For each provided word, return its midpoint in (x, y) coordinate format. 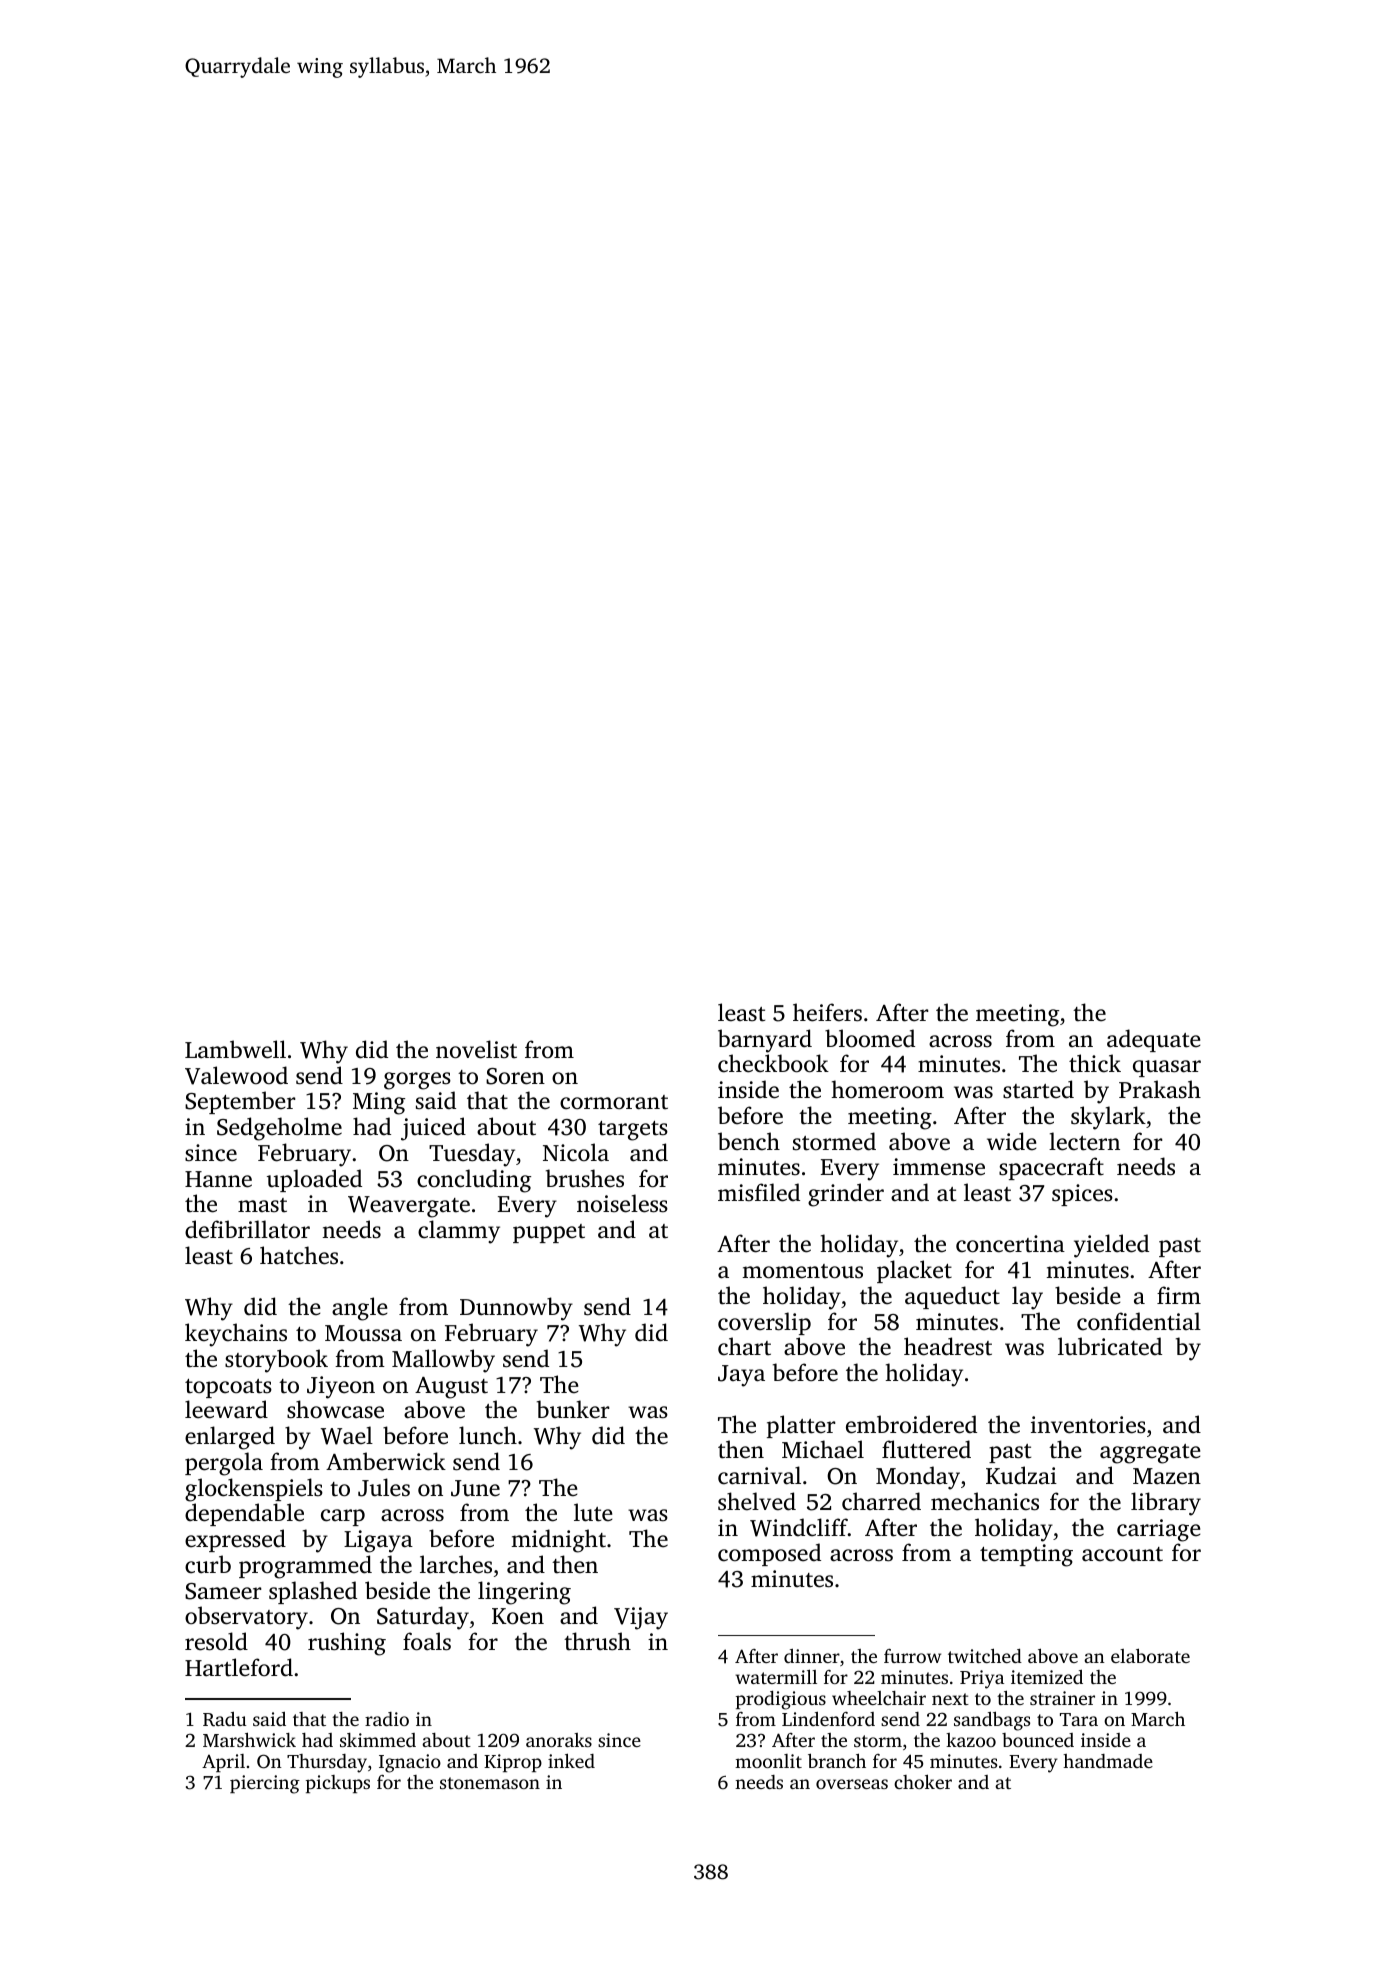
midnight (559, 1541)
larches (456, 1564)
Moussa (363, 1333)
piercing (265, 1784)
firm (1179, 1295)
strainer (1062, 1698)
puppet (549, 1233)
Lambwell (235, 1049)
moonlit (768, 1761)
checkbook (773, 1063)
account (1122, 1554)
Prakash (1160, 1089)
